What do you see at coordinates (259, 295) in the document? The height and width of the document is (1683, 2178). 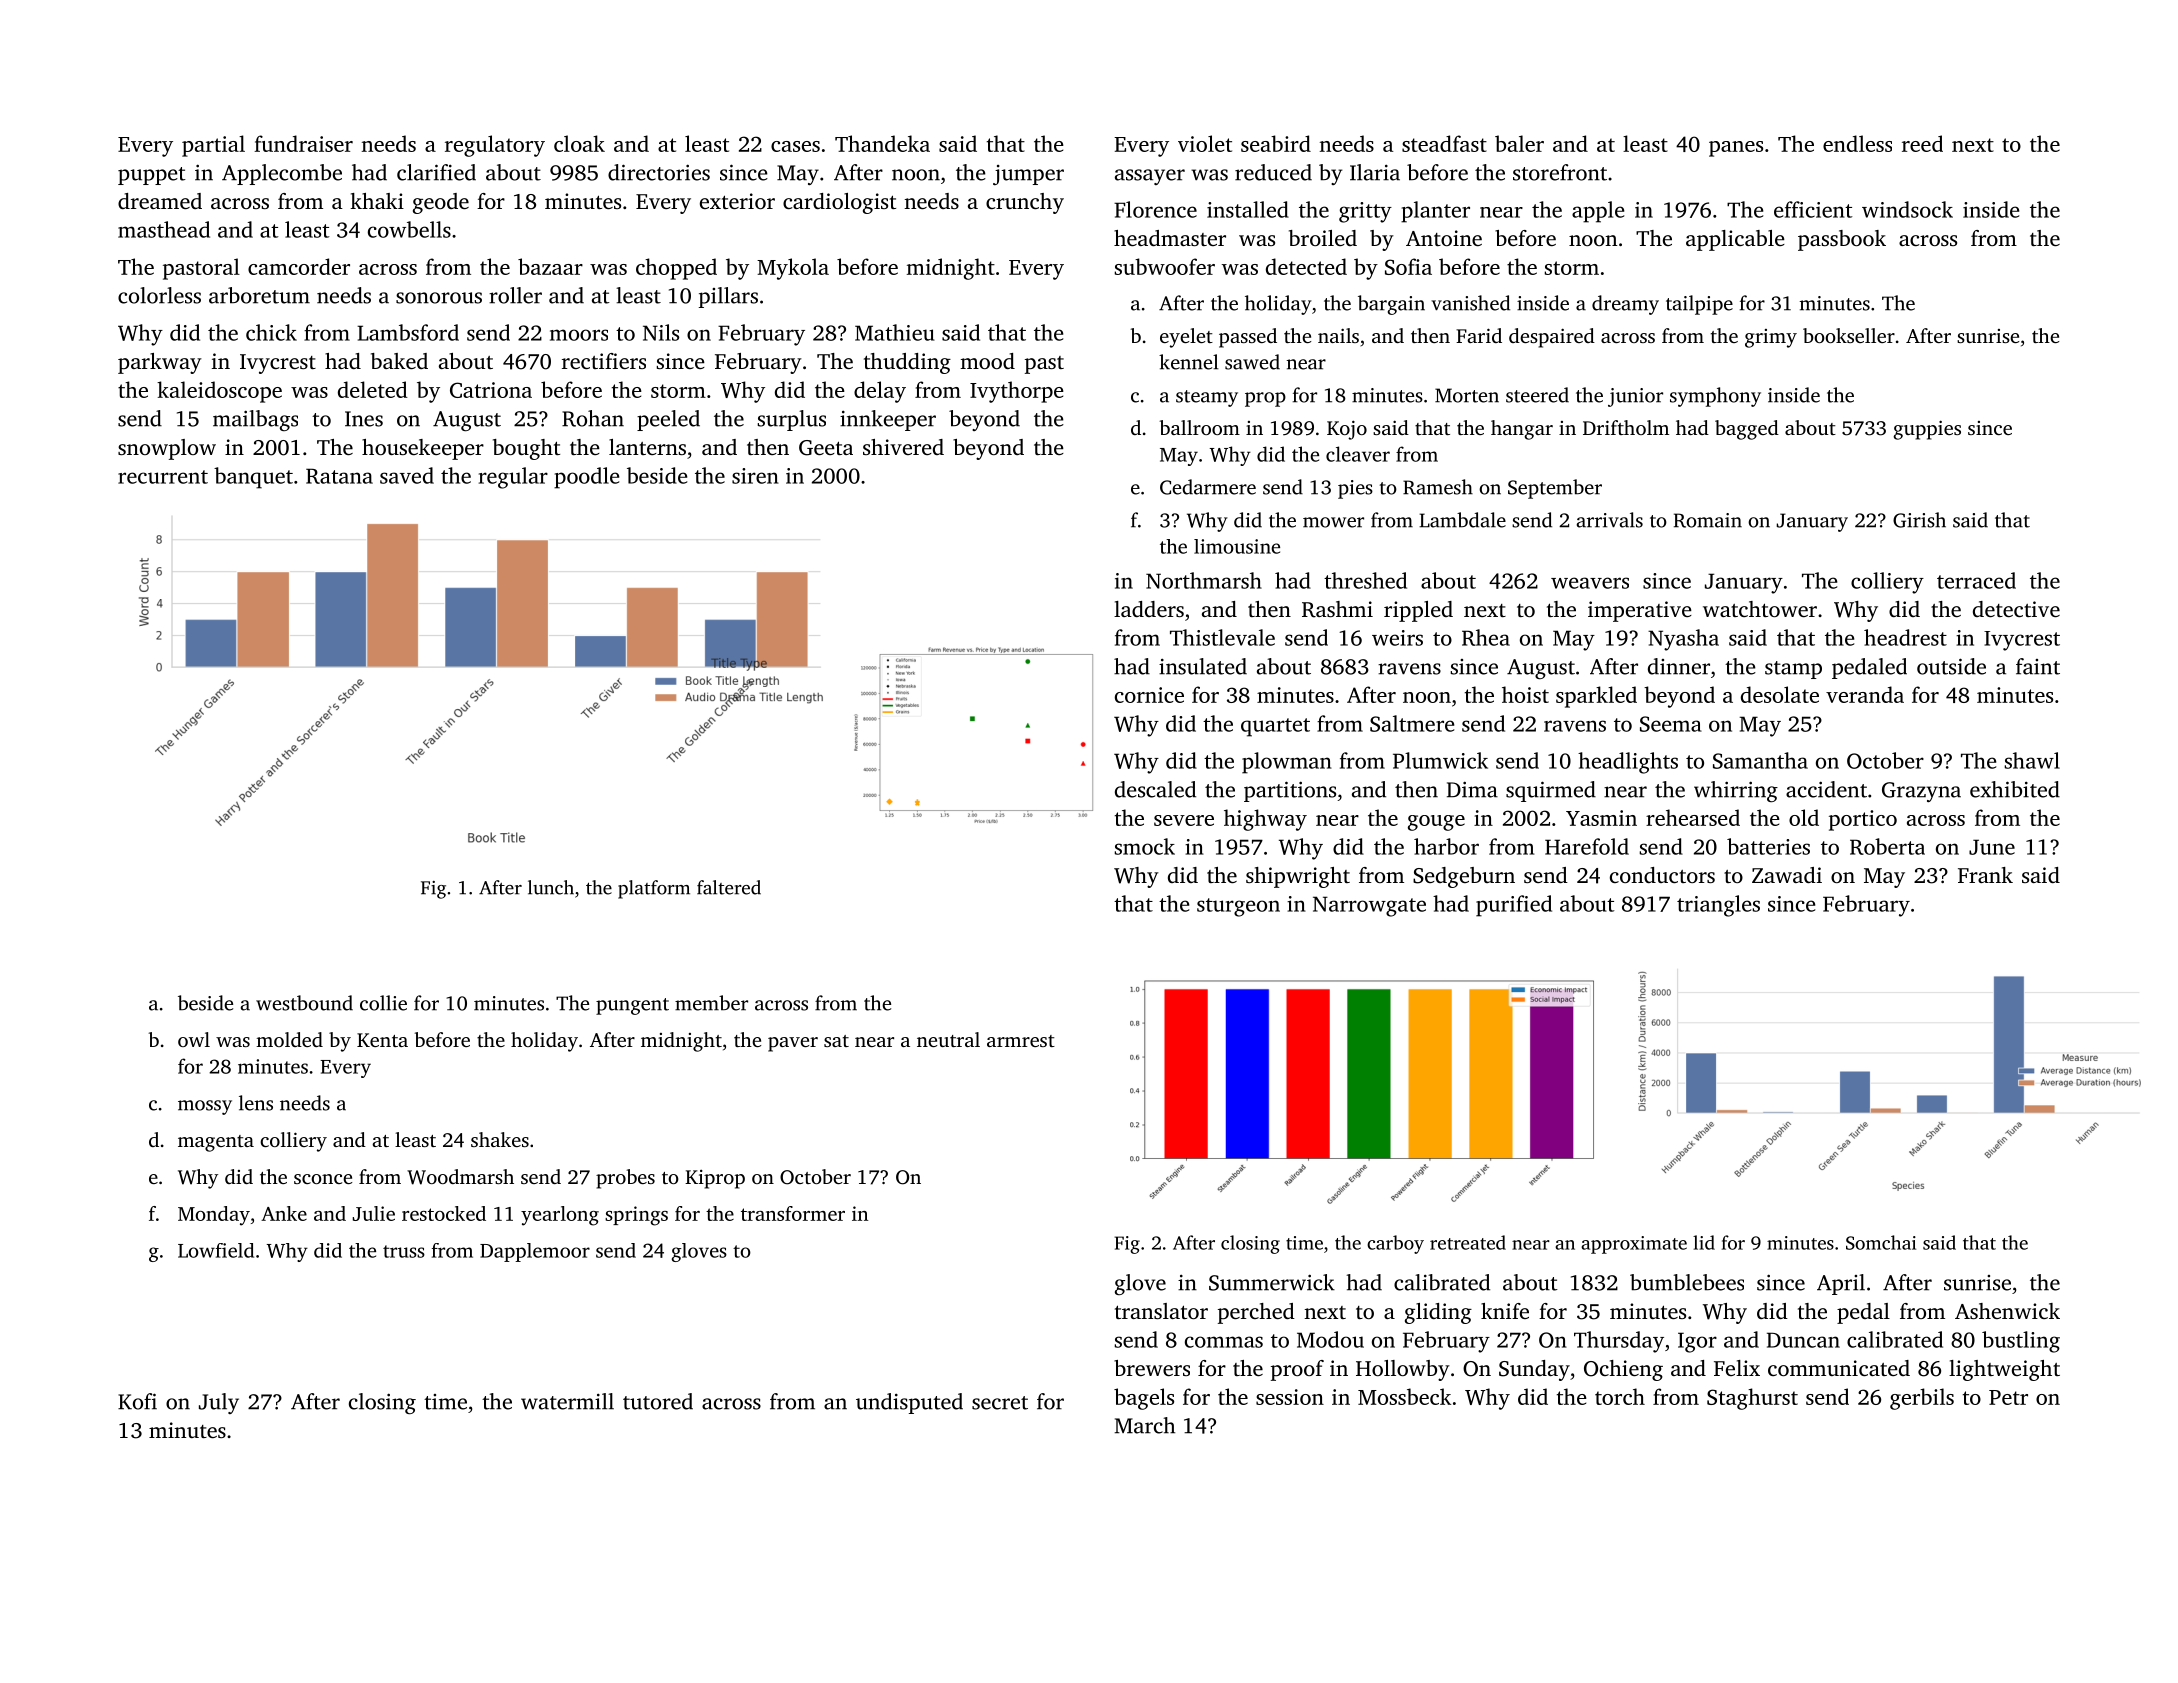 I see `arboretum` at bounding box center [259, 295].
